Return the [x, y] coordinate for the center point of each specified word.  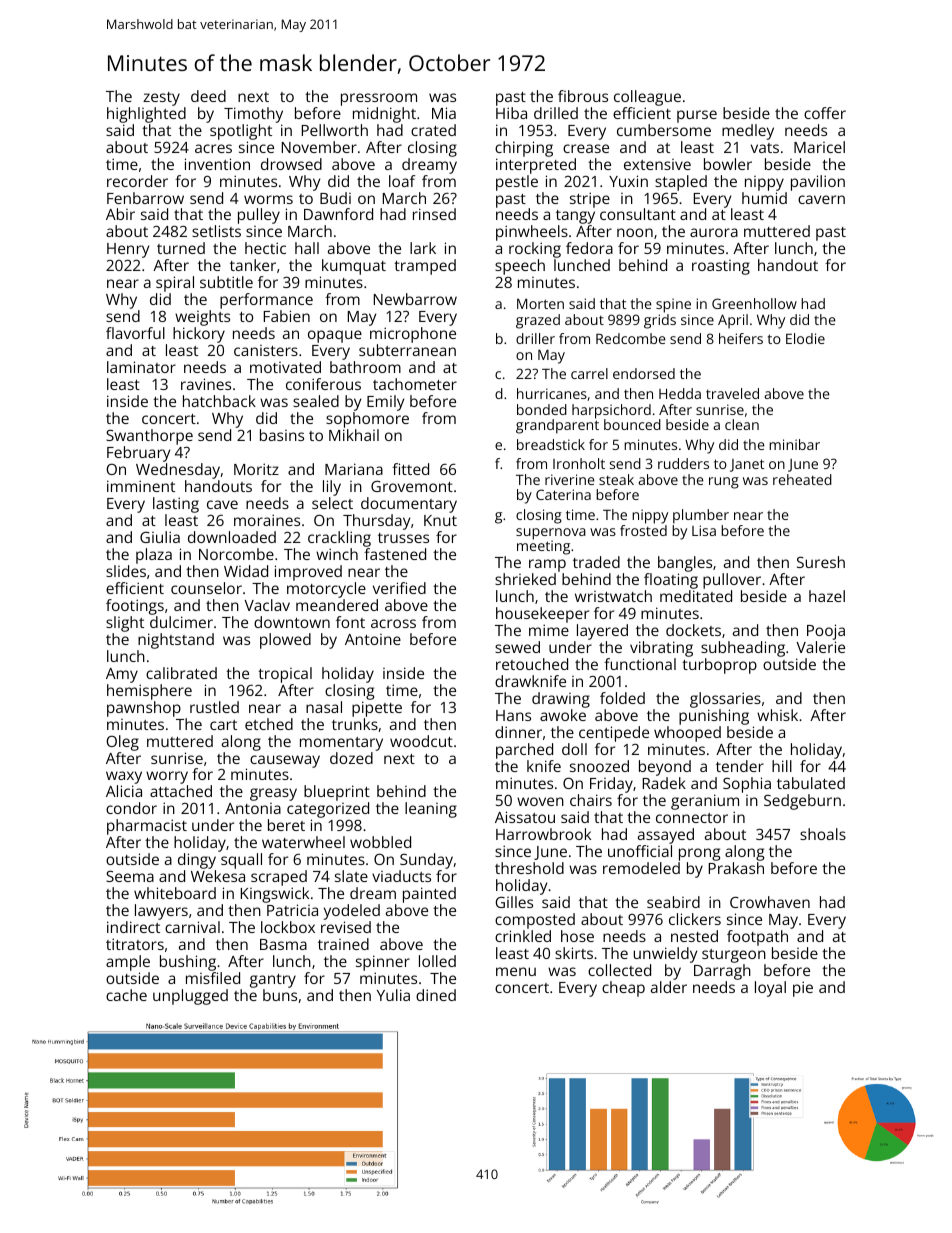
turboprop [719, 666]
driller [535, 338]
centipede [614, 734]
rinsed [434, 214]
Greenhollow [754, 303]
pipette [377, 709]
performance [266, 301]
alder [669, 987]
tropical [285, 675]
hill [782, 766]
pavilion [818, 183]
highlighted [146, 115]
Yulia [393, 995]
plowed [285, 641]
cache [126, 995]
